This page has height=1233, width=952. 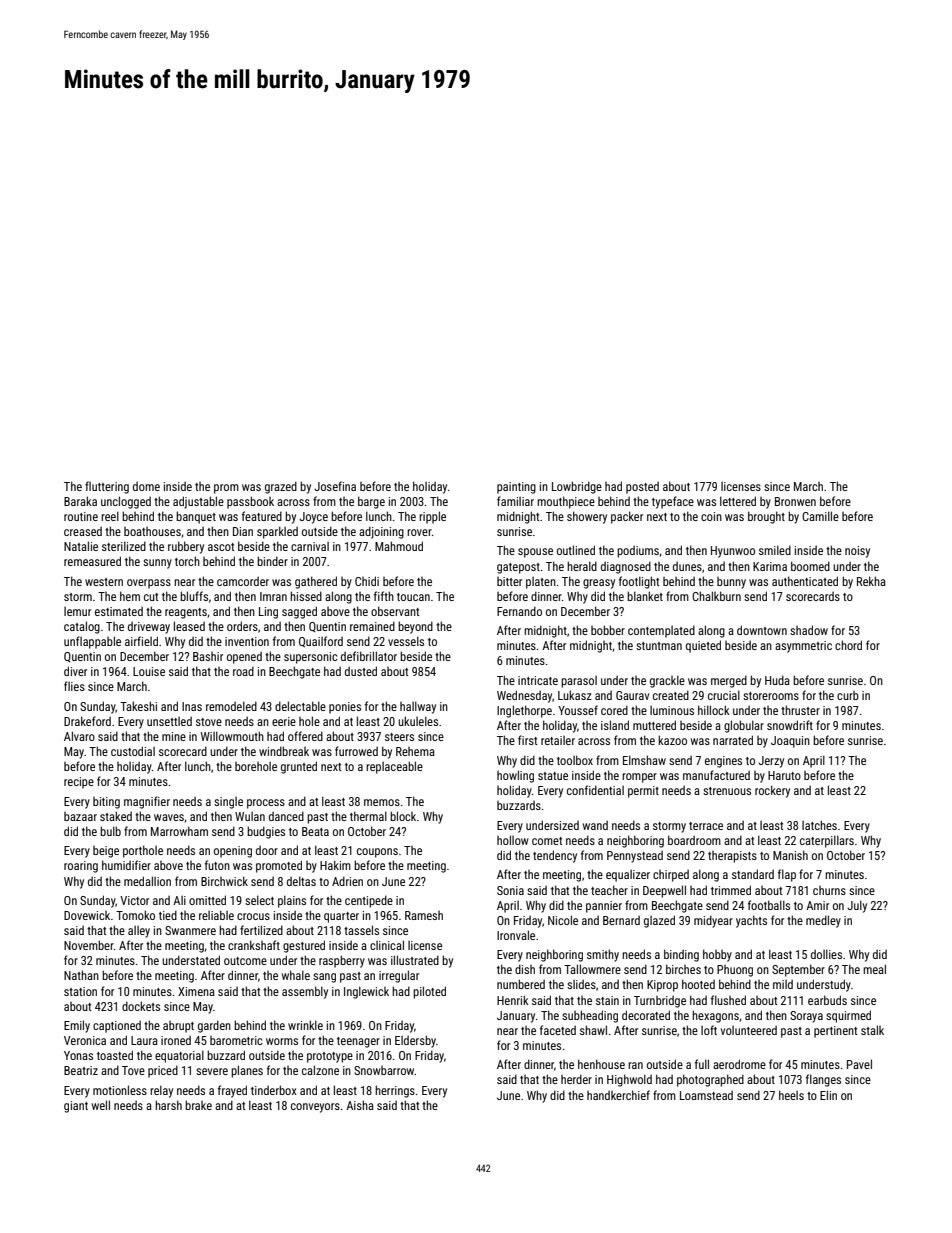 What do you see at coordinates (848, 695) in the page?
I see `curb` at bounding box center [848, 695].
